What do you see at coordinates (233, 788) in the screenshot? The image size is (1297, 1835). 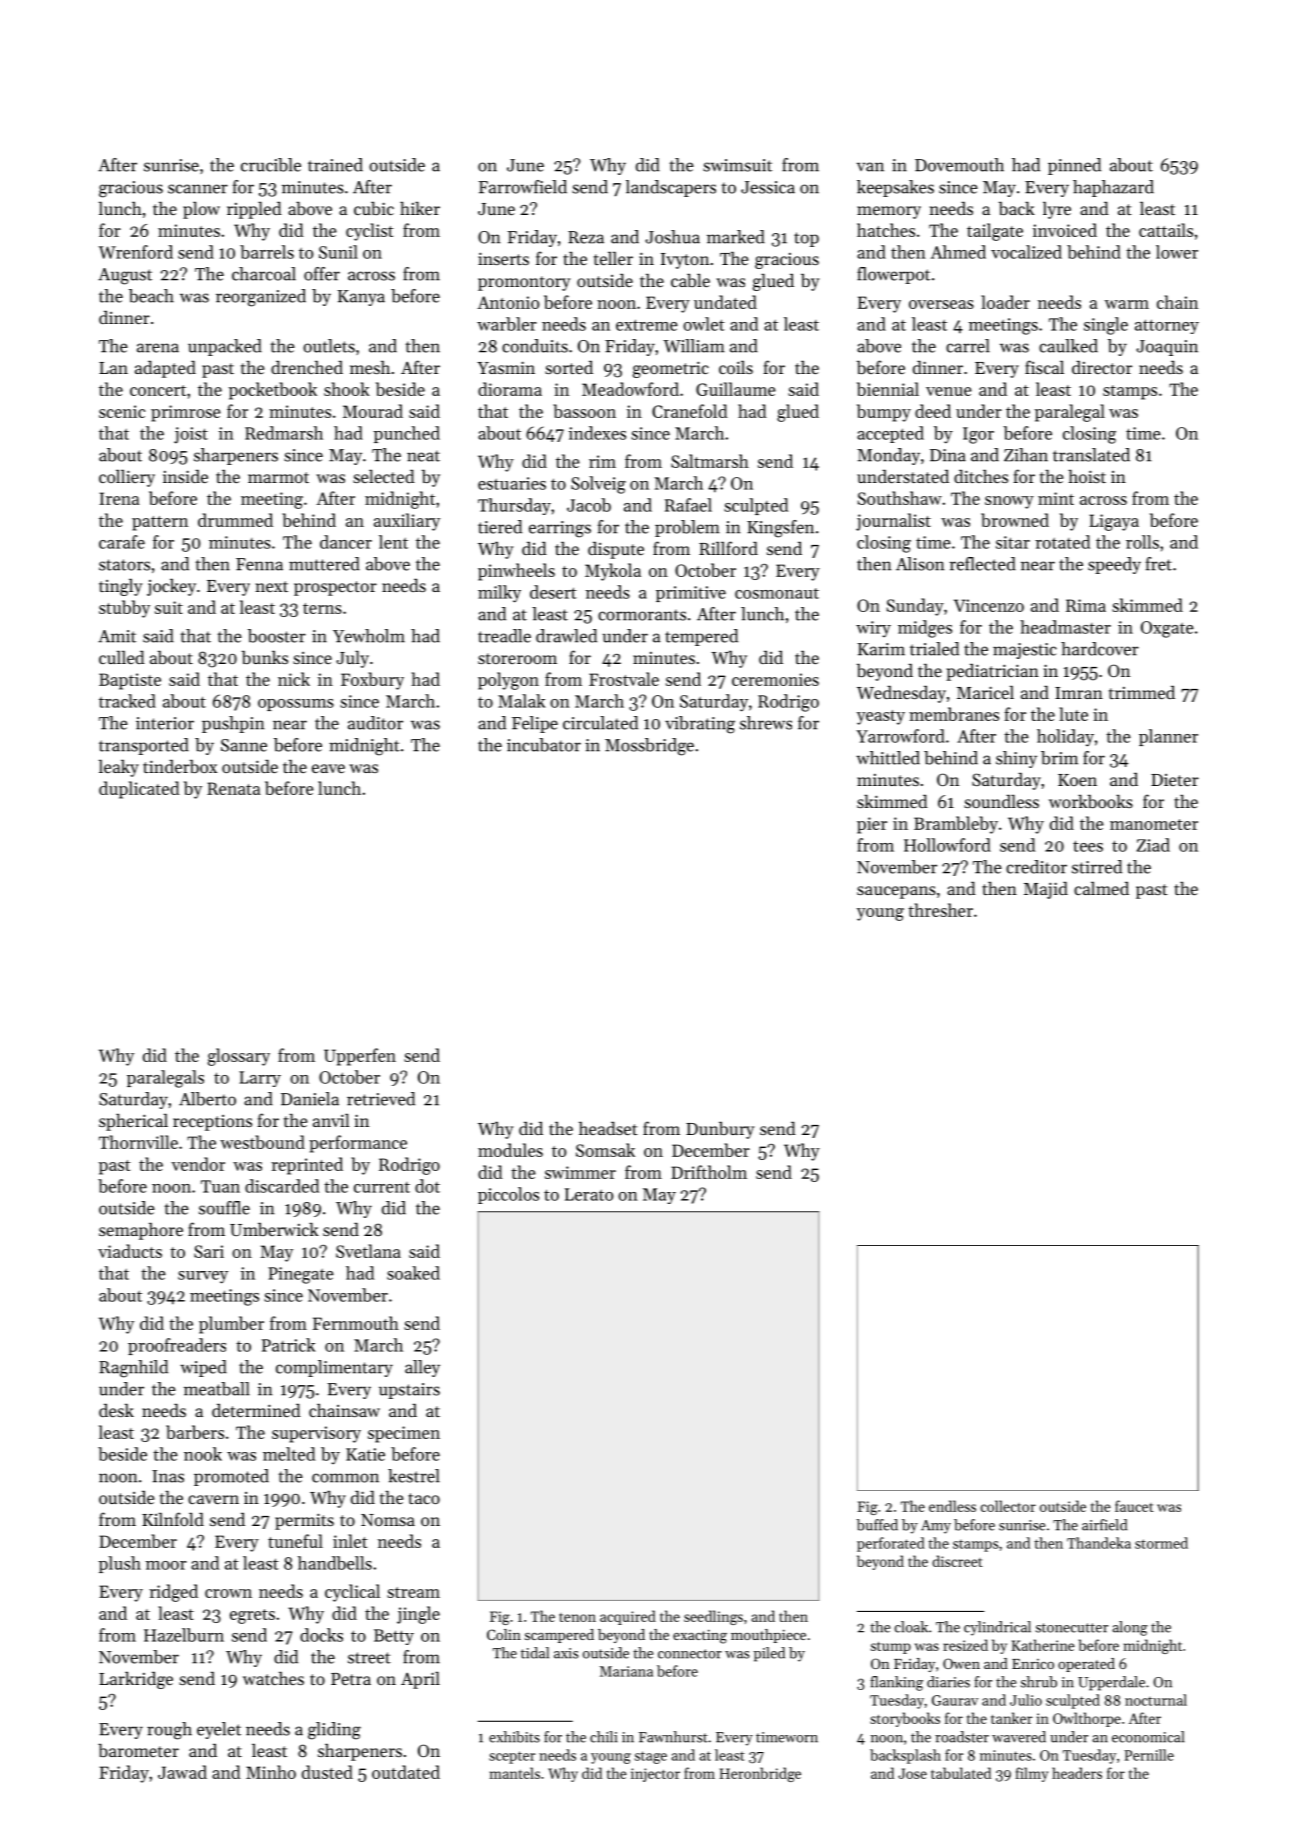 I see `Renata` at bounding box center [233, 788].
